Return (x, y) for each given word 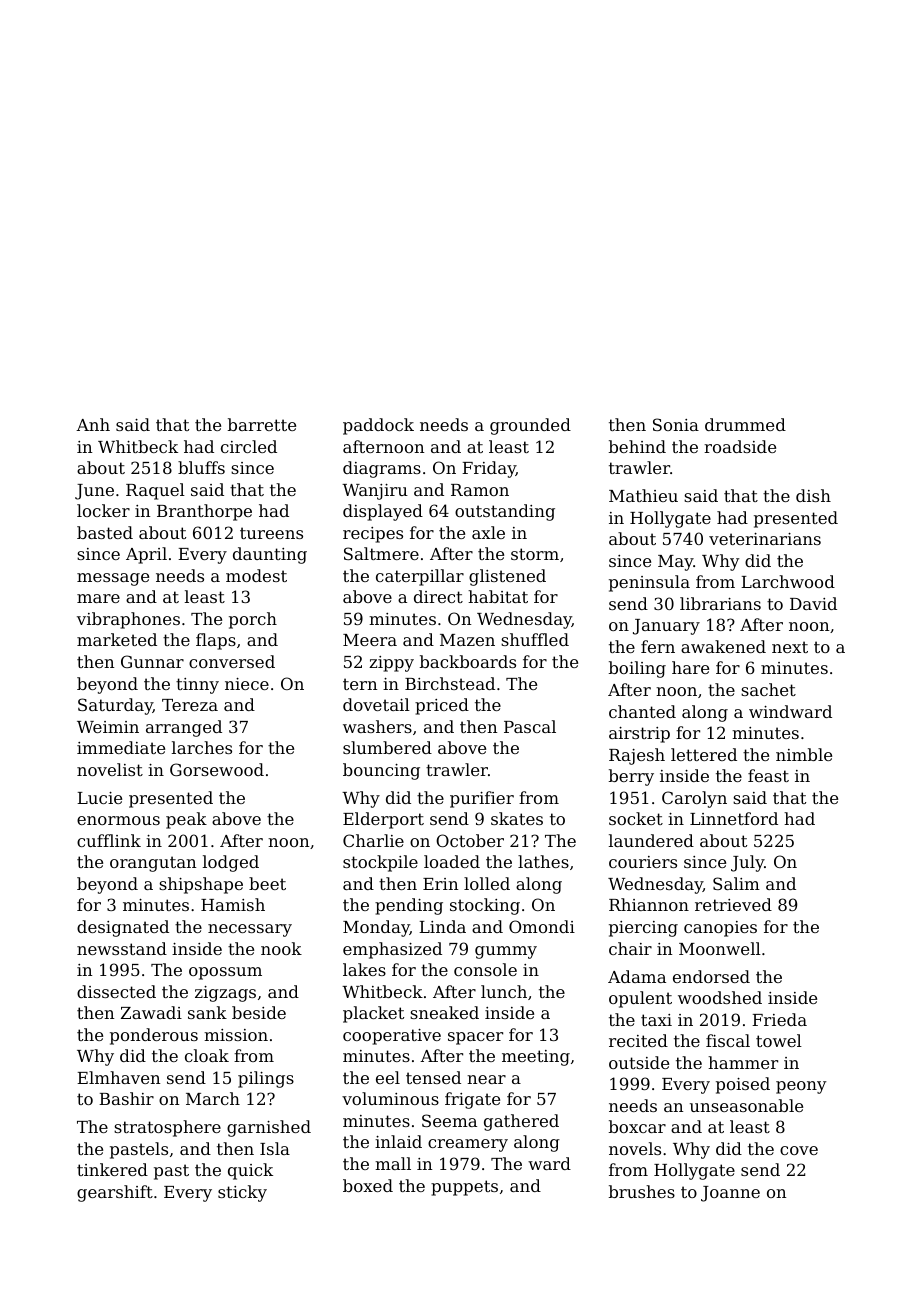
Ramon (480, 490)
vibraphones (128, 620)
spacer (475, 1038)
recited (638, 1040)
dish (813, 495)
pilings (266, 1079)
